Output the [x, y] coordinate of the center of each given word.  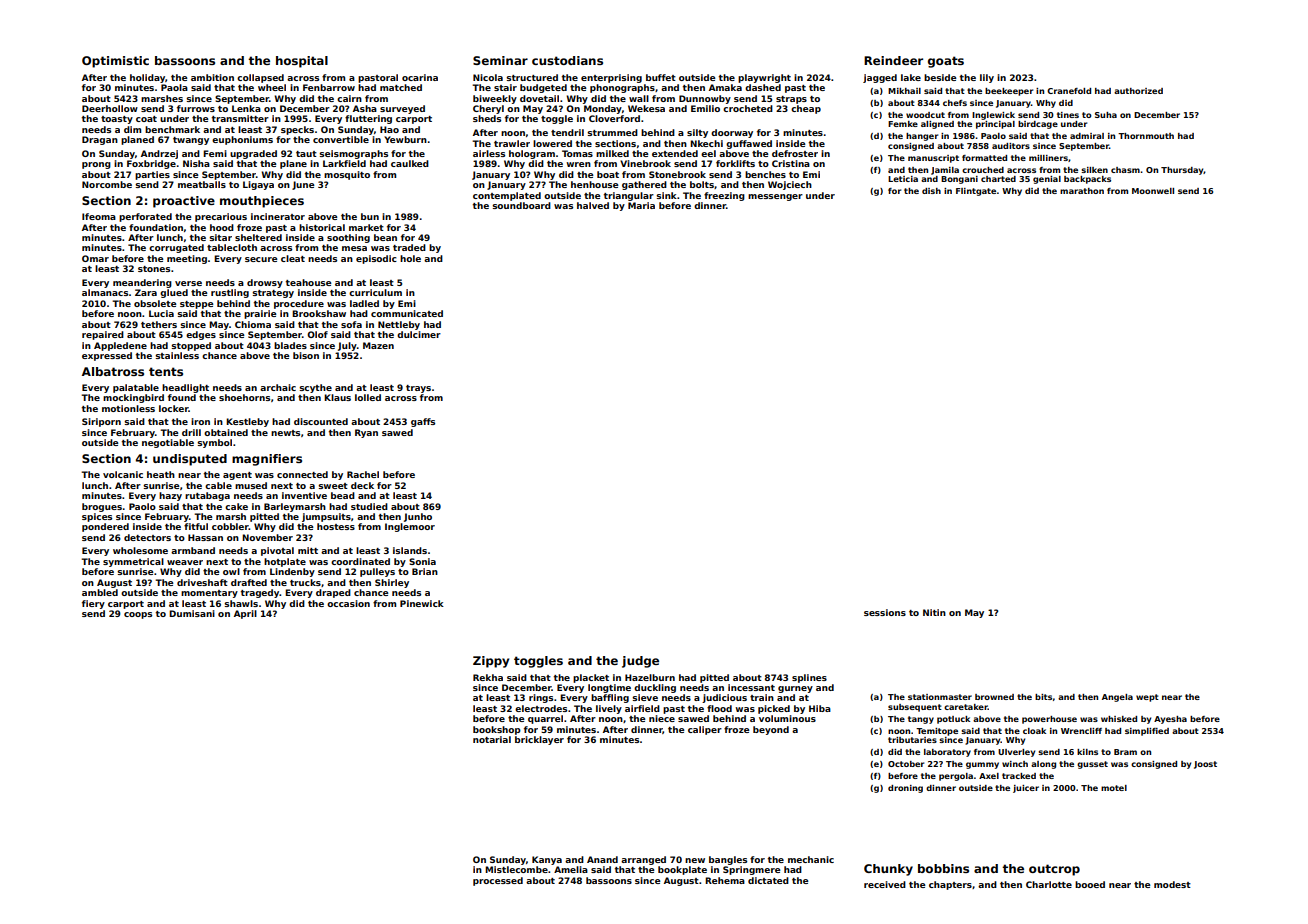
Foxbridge [151, 164]
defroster [795, 153]
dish [931, 191]
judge [640, 662]
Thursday [1182, 171]
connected [302, 474]
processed [498, 881]
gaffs [423, 422]
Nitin [934, 612]
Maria [641, 205]
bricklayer [539, 740]
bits [1043, 697]
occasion [348, 603]
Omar [95, 258]
